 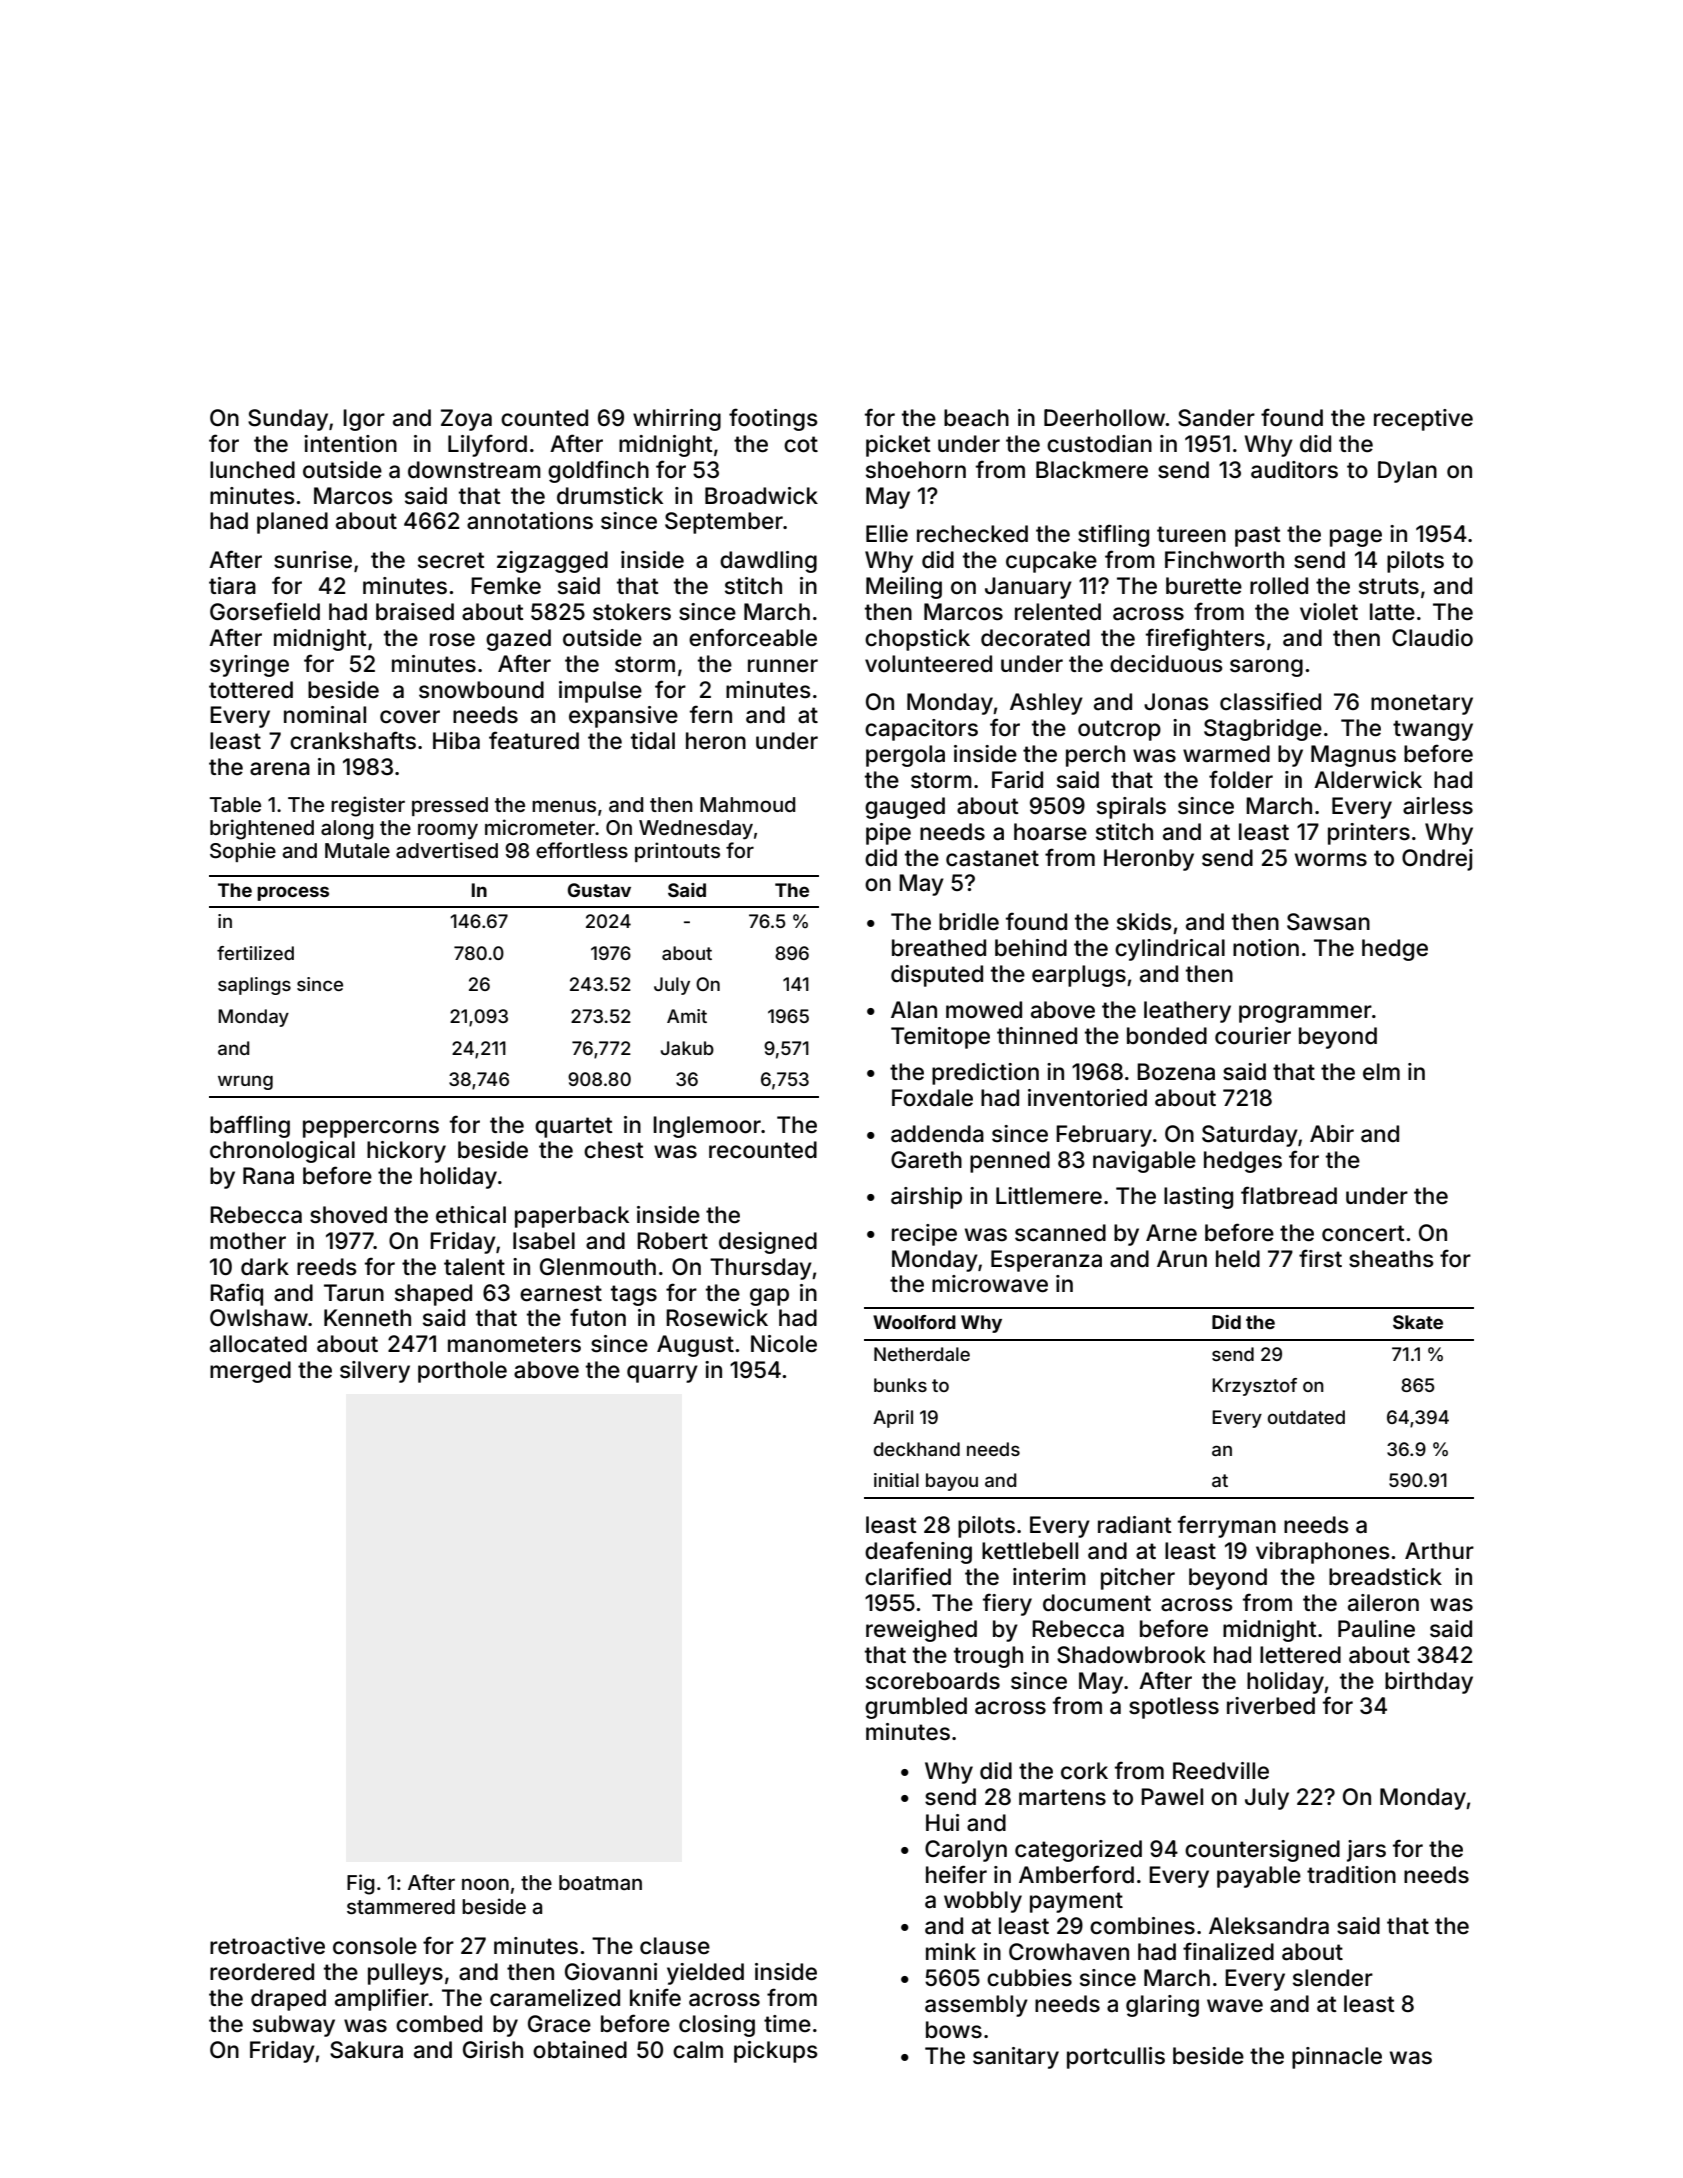 I want to click on receptive, so click(x=1423, y=420).
